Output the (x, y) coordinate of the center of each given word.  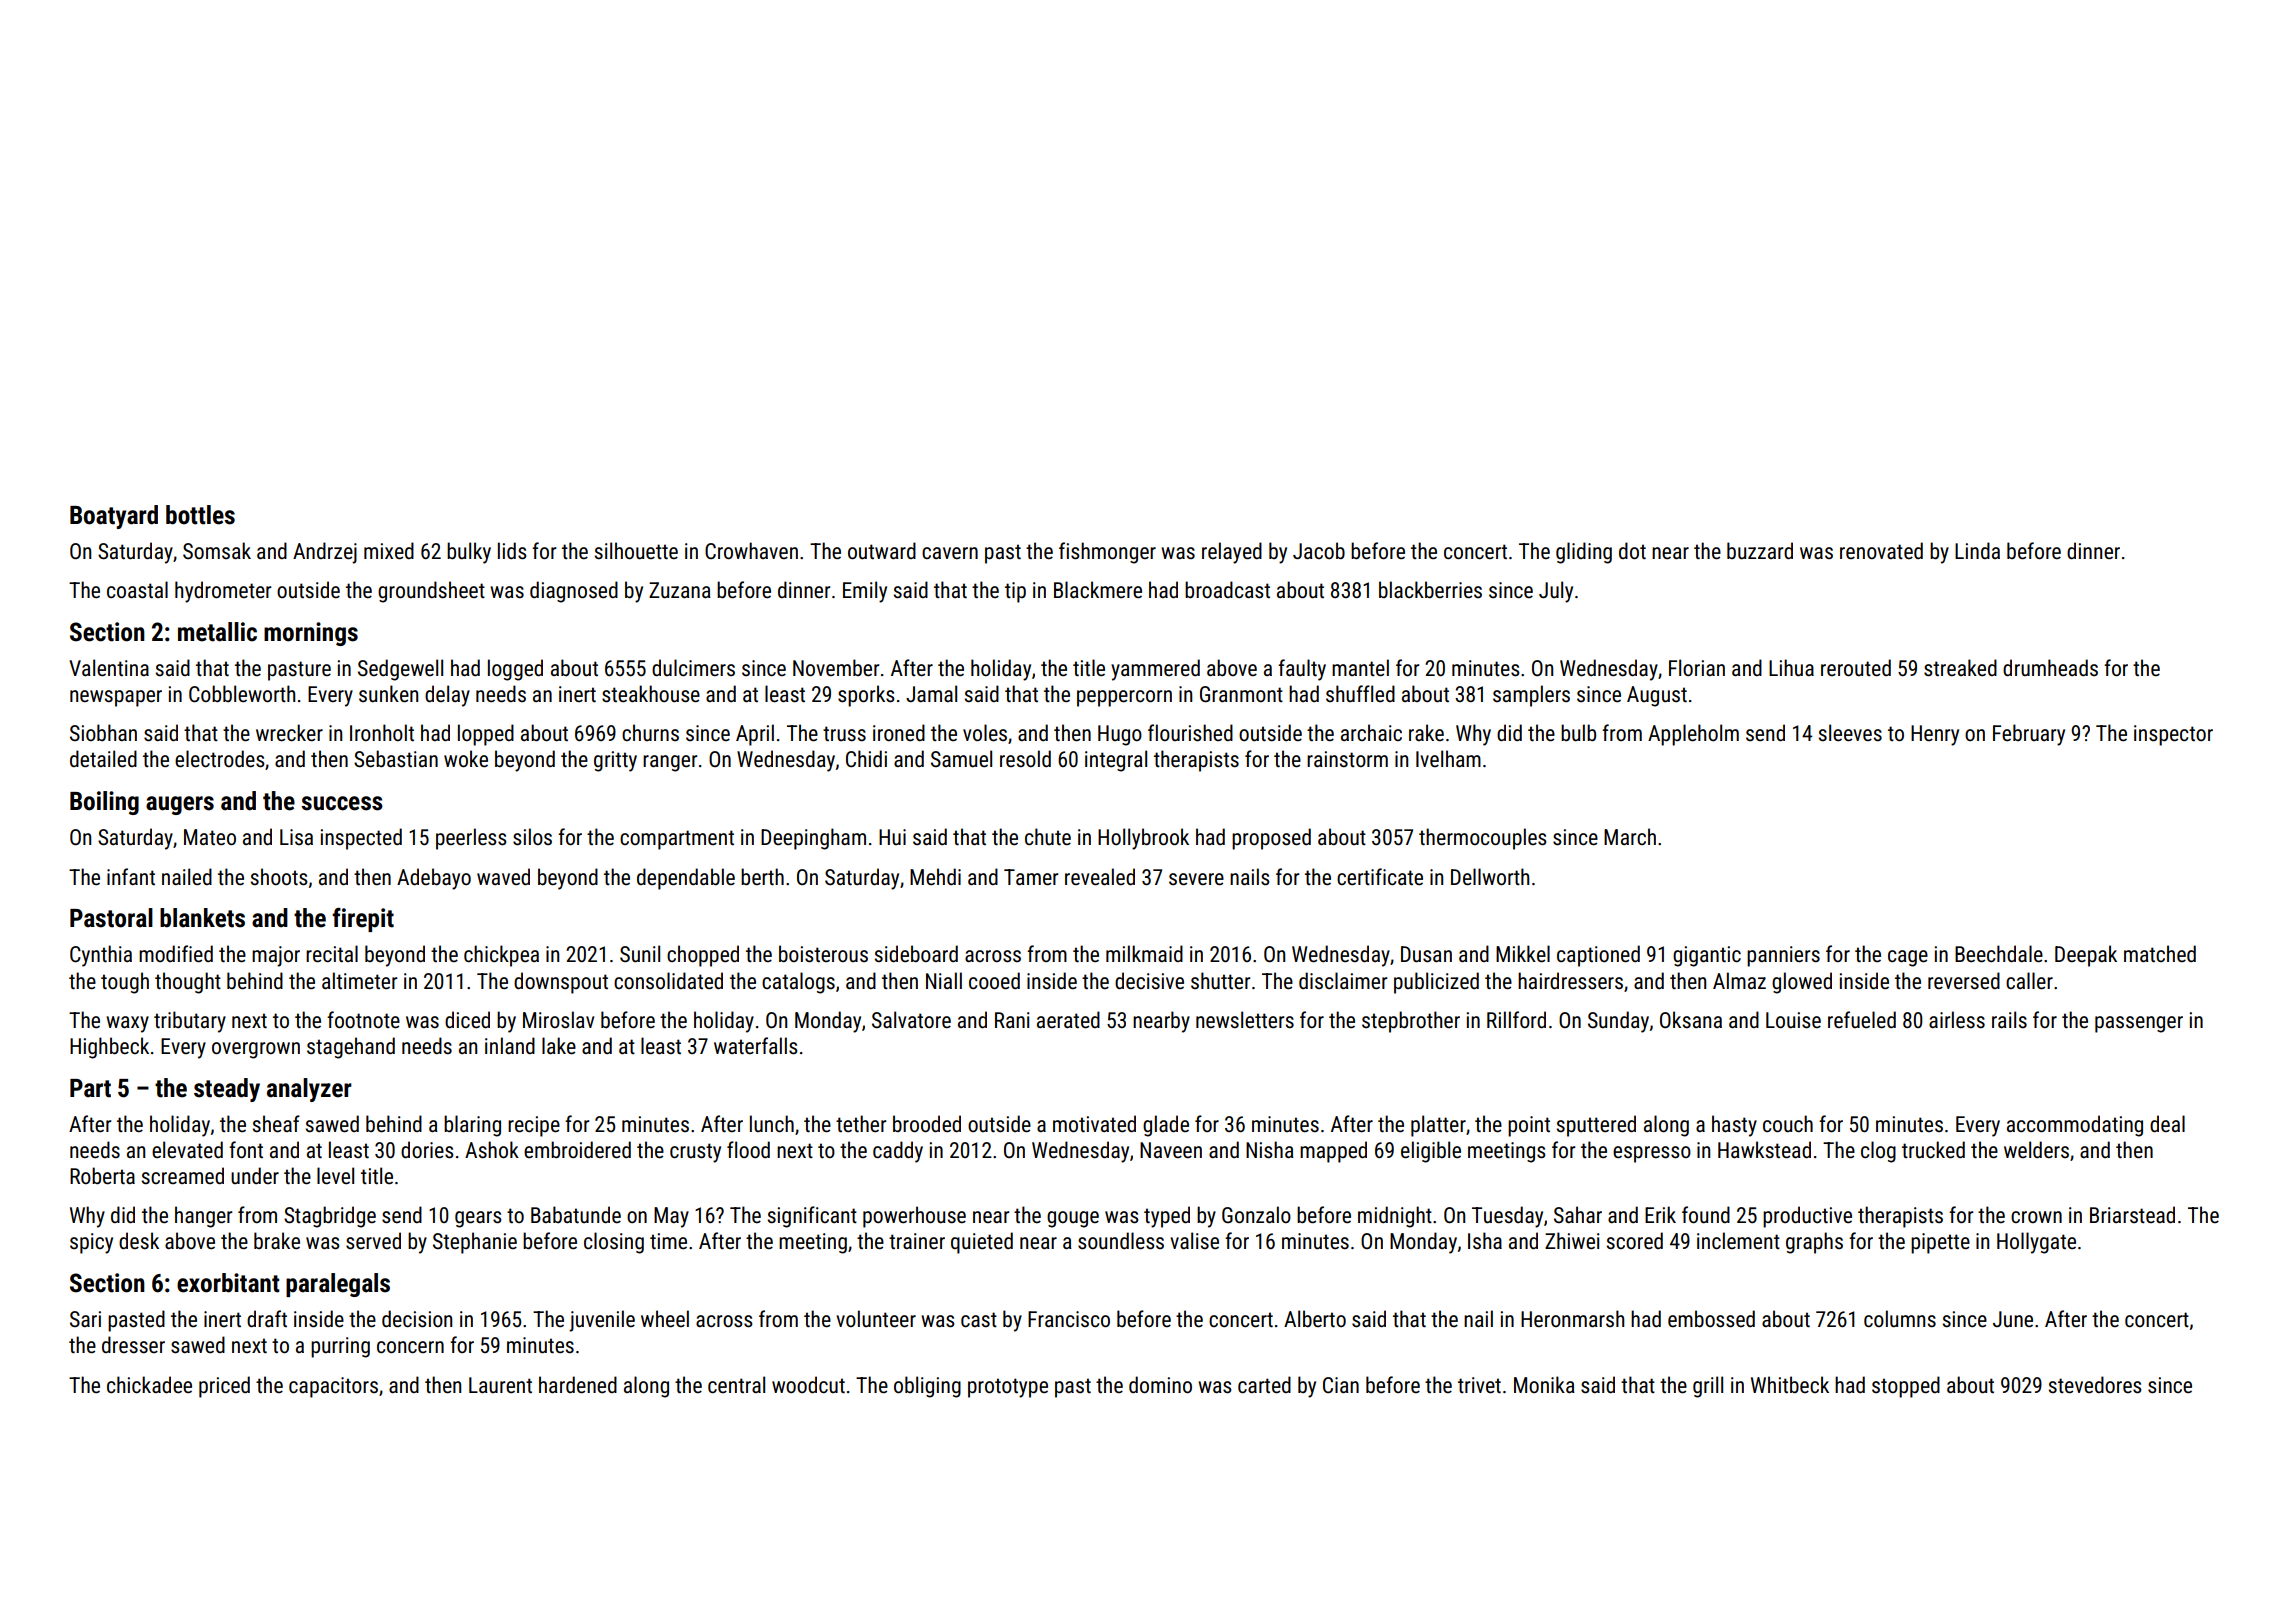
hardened (578, 1385)
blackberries (1430, 590)
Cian (1341, 1385)
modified (176, 954)
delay (447, 696)
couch (1788, 1124)
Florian (1697, 667)
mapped (1333, 1152)
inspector (2173, 735)
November (836, 667)
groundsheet (431, 592)
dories (427, 1150)
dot (1632, 550)
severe (1196, 879)
